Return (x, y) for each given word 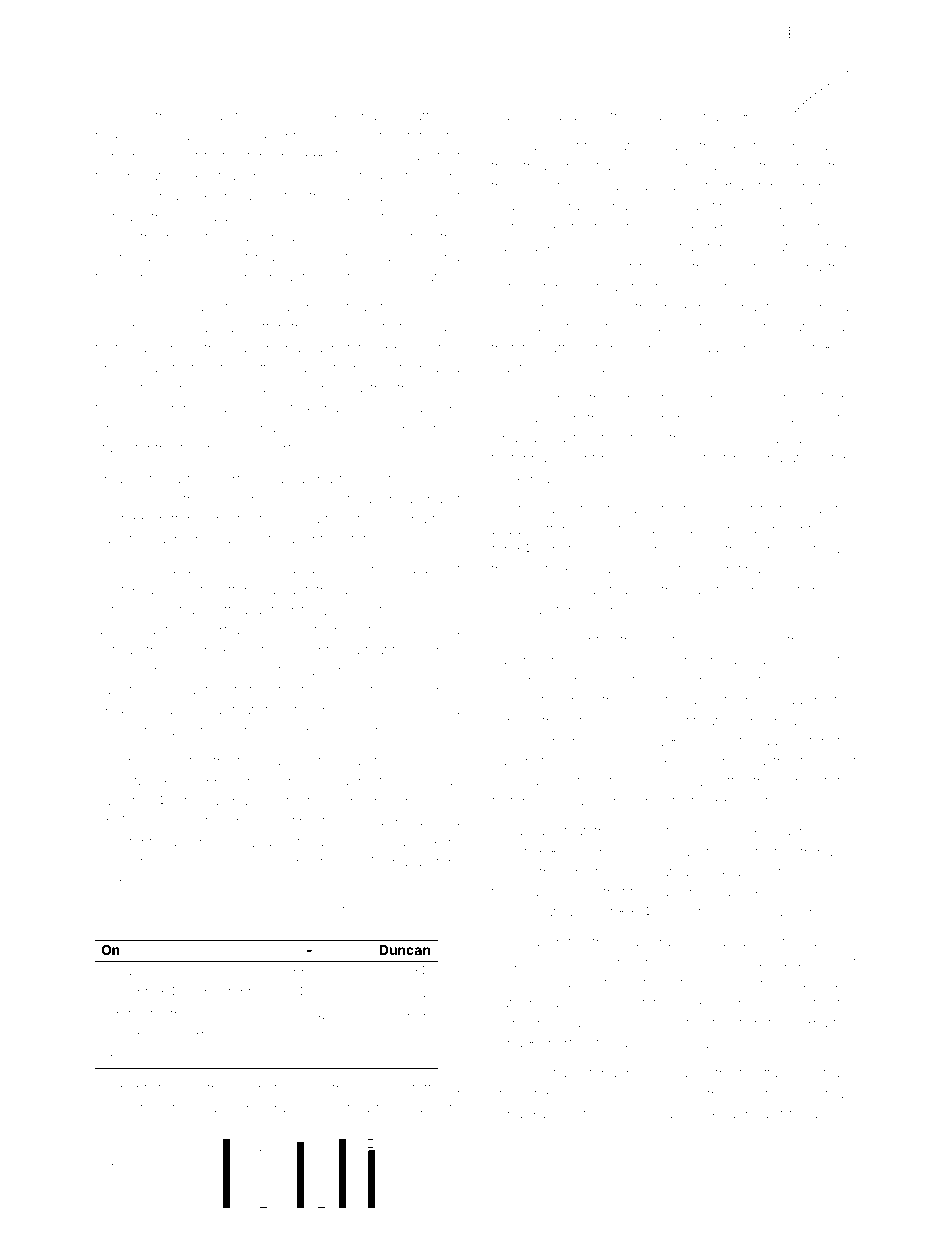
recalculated (613, 680)
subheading (133, 258)
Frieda (783, 699)
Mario (839, 398)
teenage (263, 763)
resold (607, 308)
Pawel (510, 639)
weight (574, 459)
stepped (191, 1109)
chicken (233, 570)
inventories (753, 267)
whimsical (199, 388)
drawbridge (738, 661)
